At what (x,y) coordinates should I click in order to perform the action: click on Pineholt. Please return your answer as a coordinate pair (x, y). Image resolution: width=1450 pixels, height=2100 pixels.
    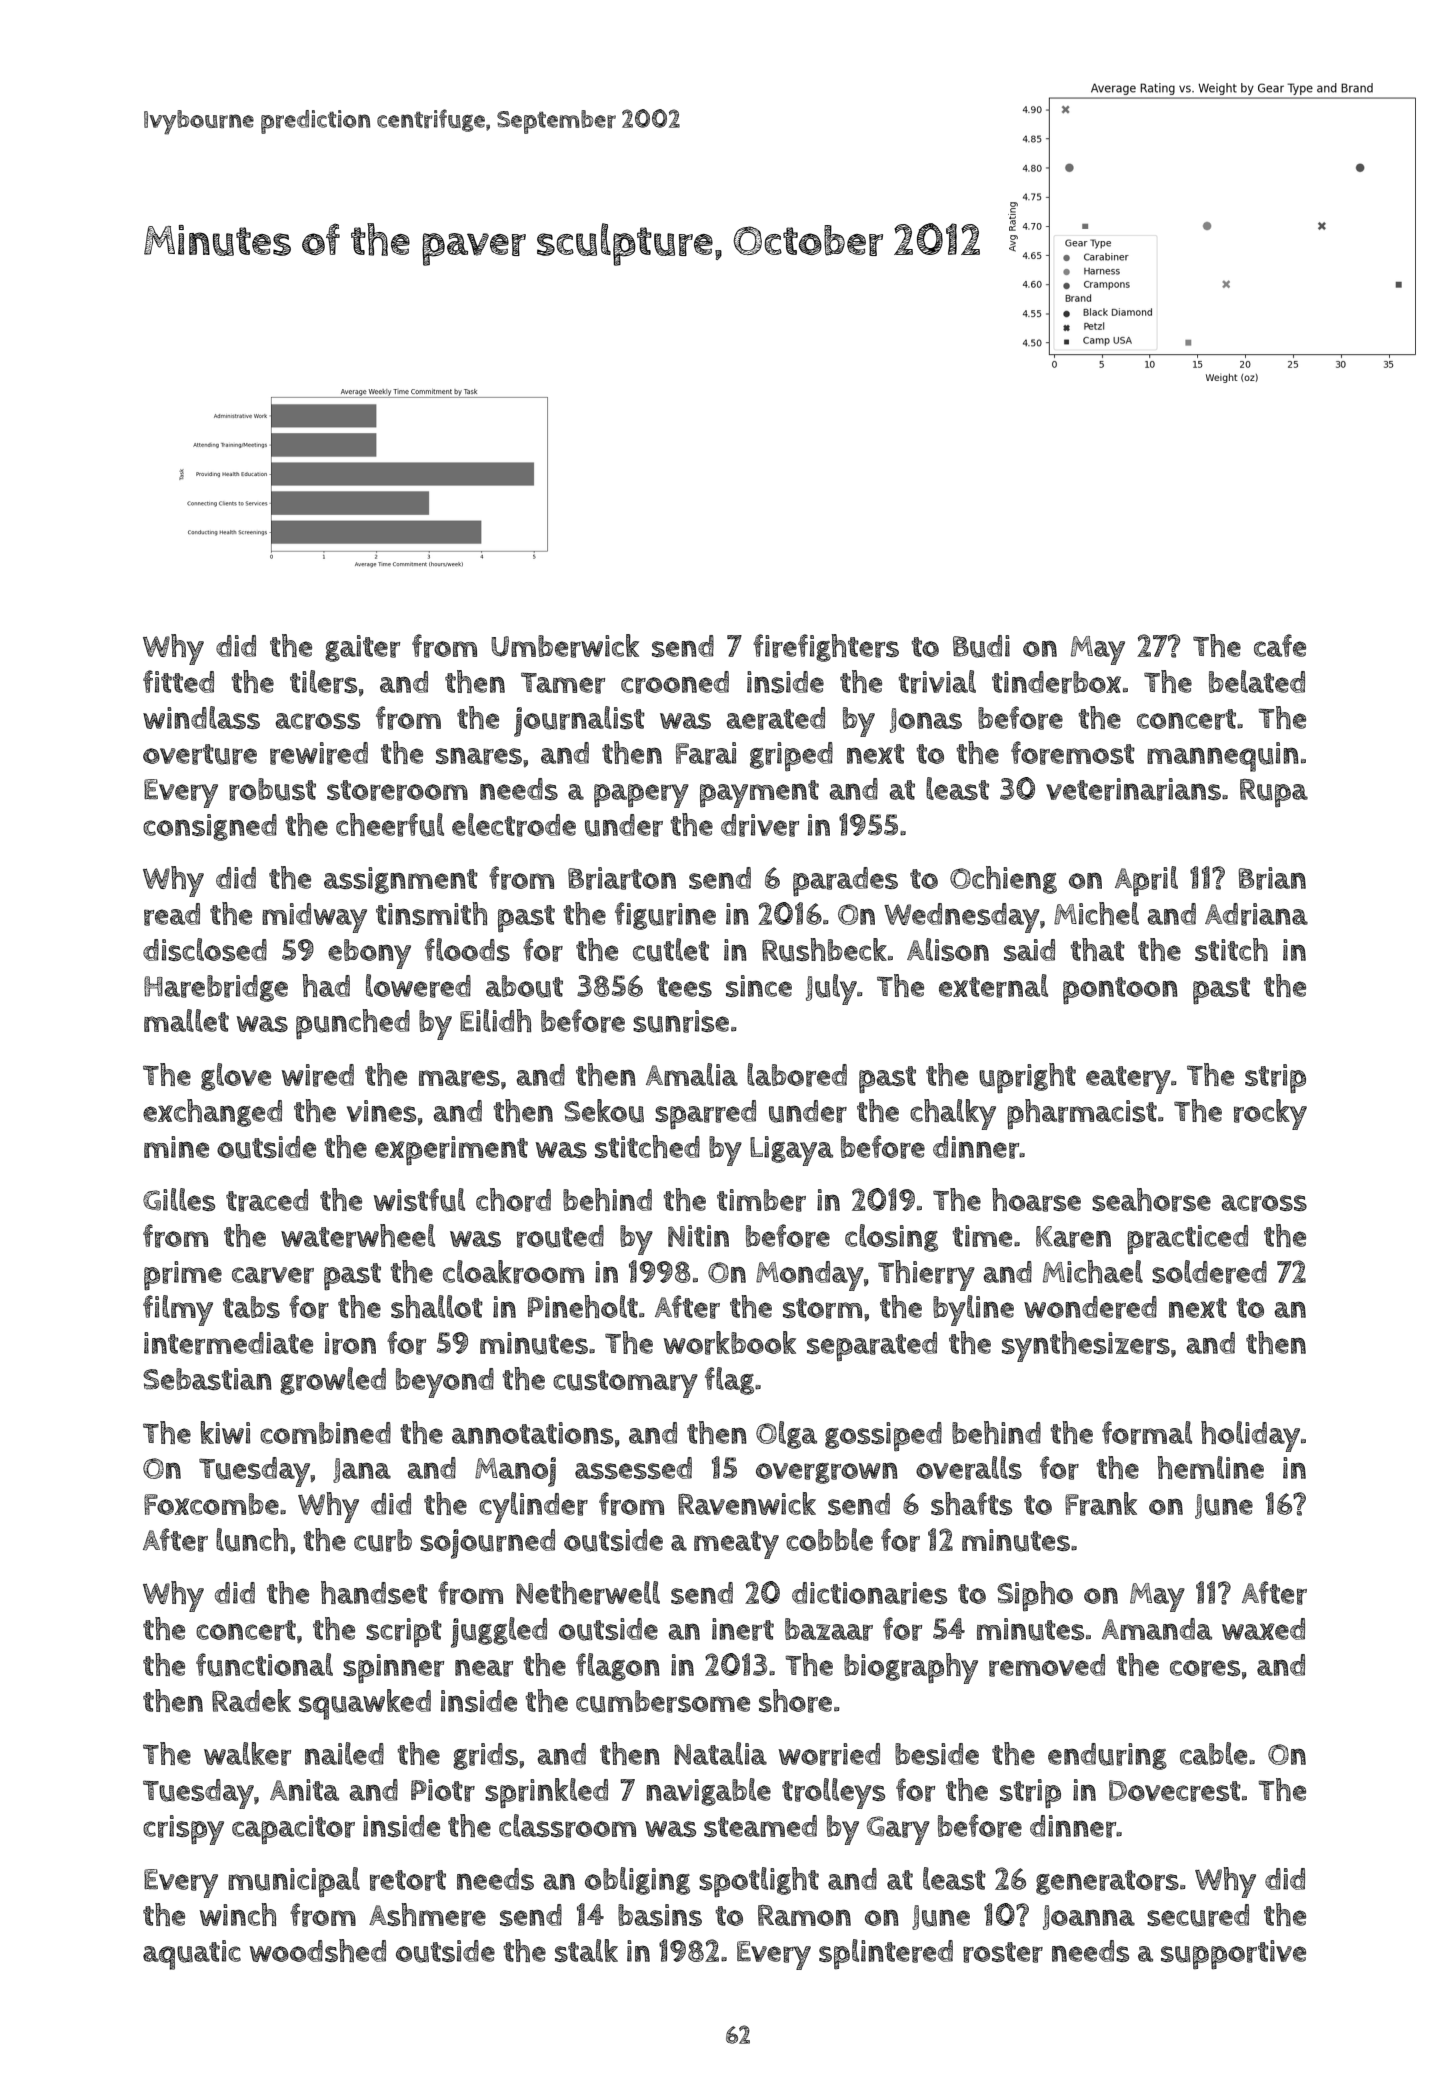
    Looking at the image, I should click on (583, 1306).
